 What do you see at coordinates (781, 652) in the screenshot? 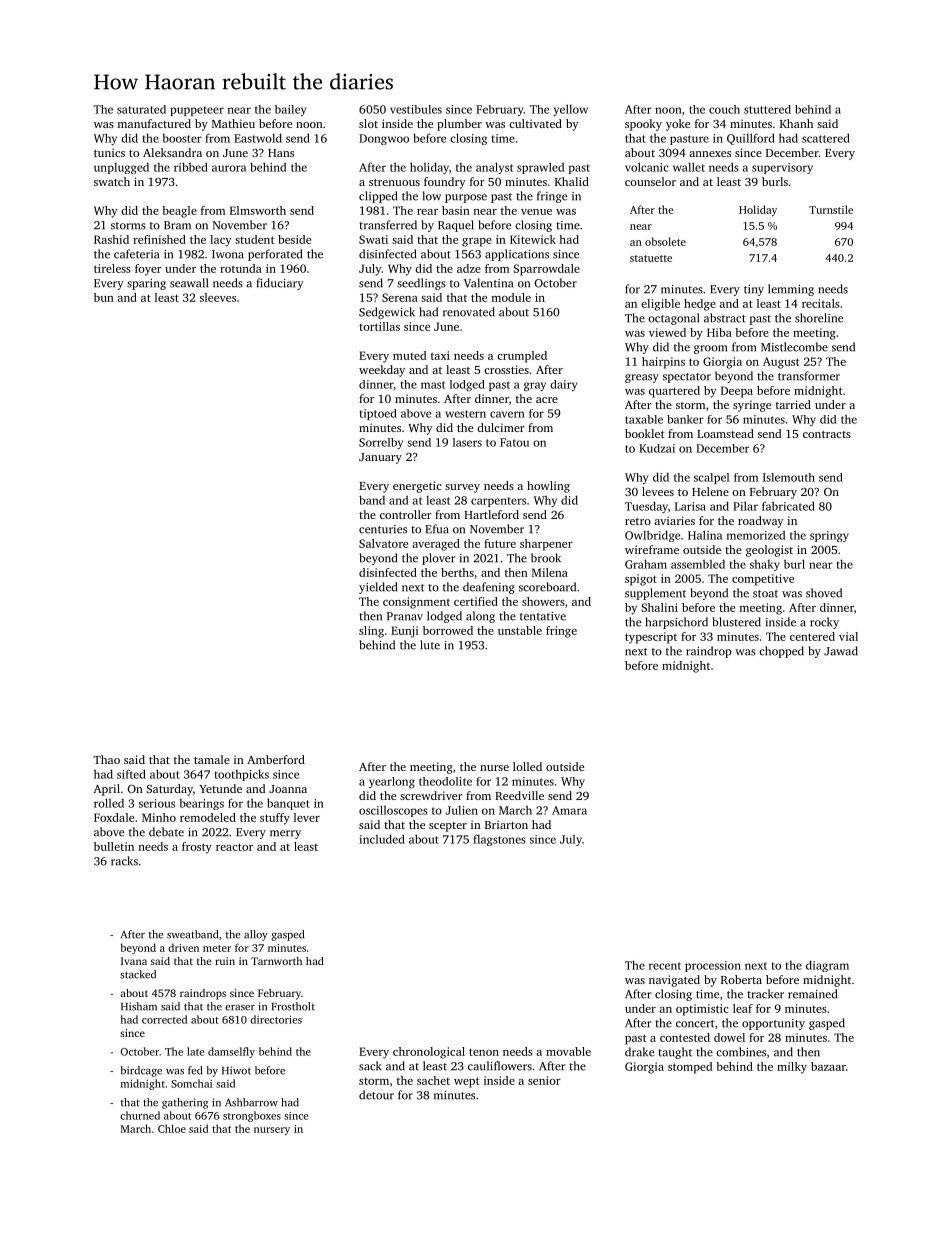
I see `chopped` at bounding box center [781, 652].
